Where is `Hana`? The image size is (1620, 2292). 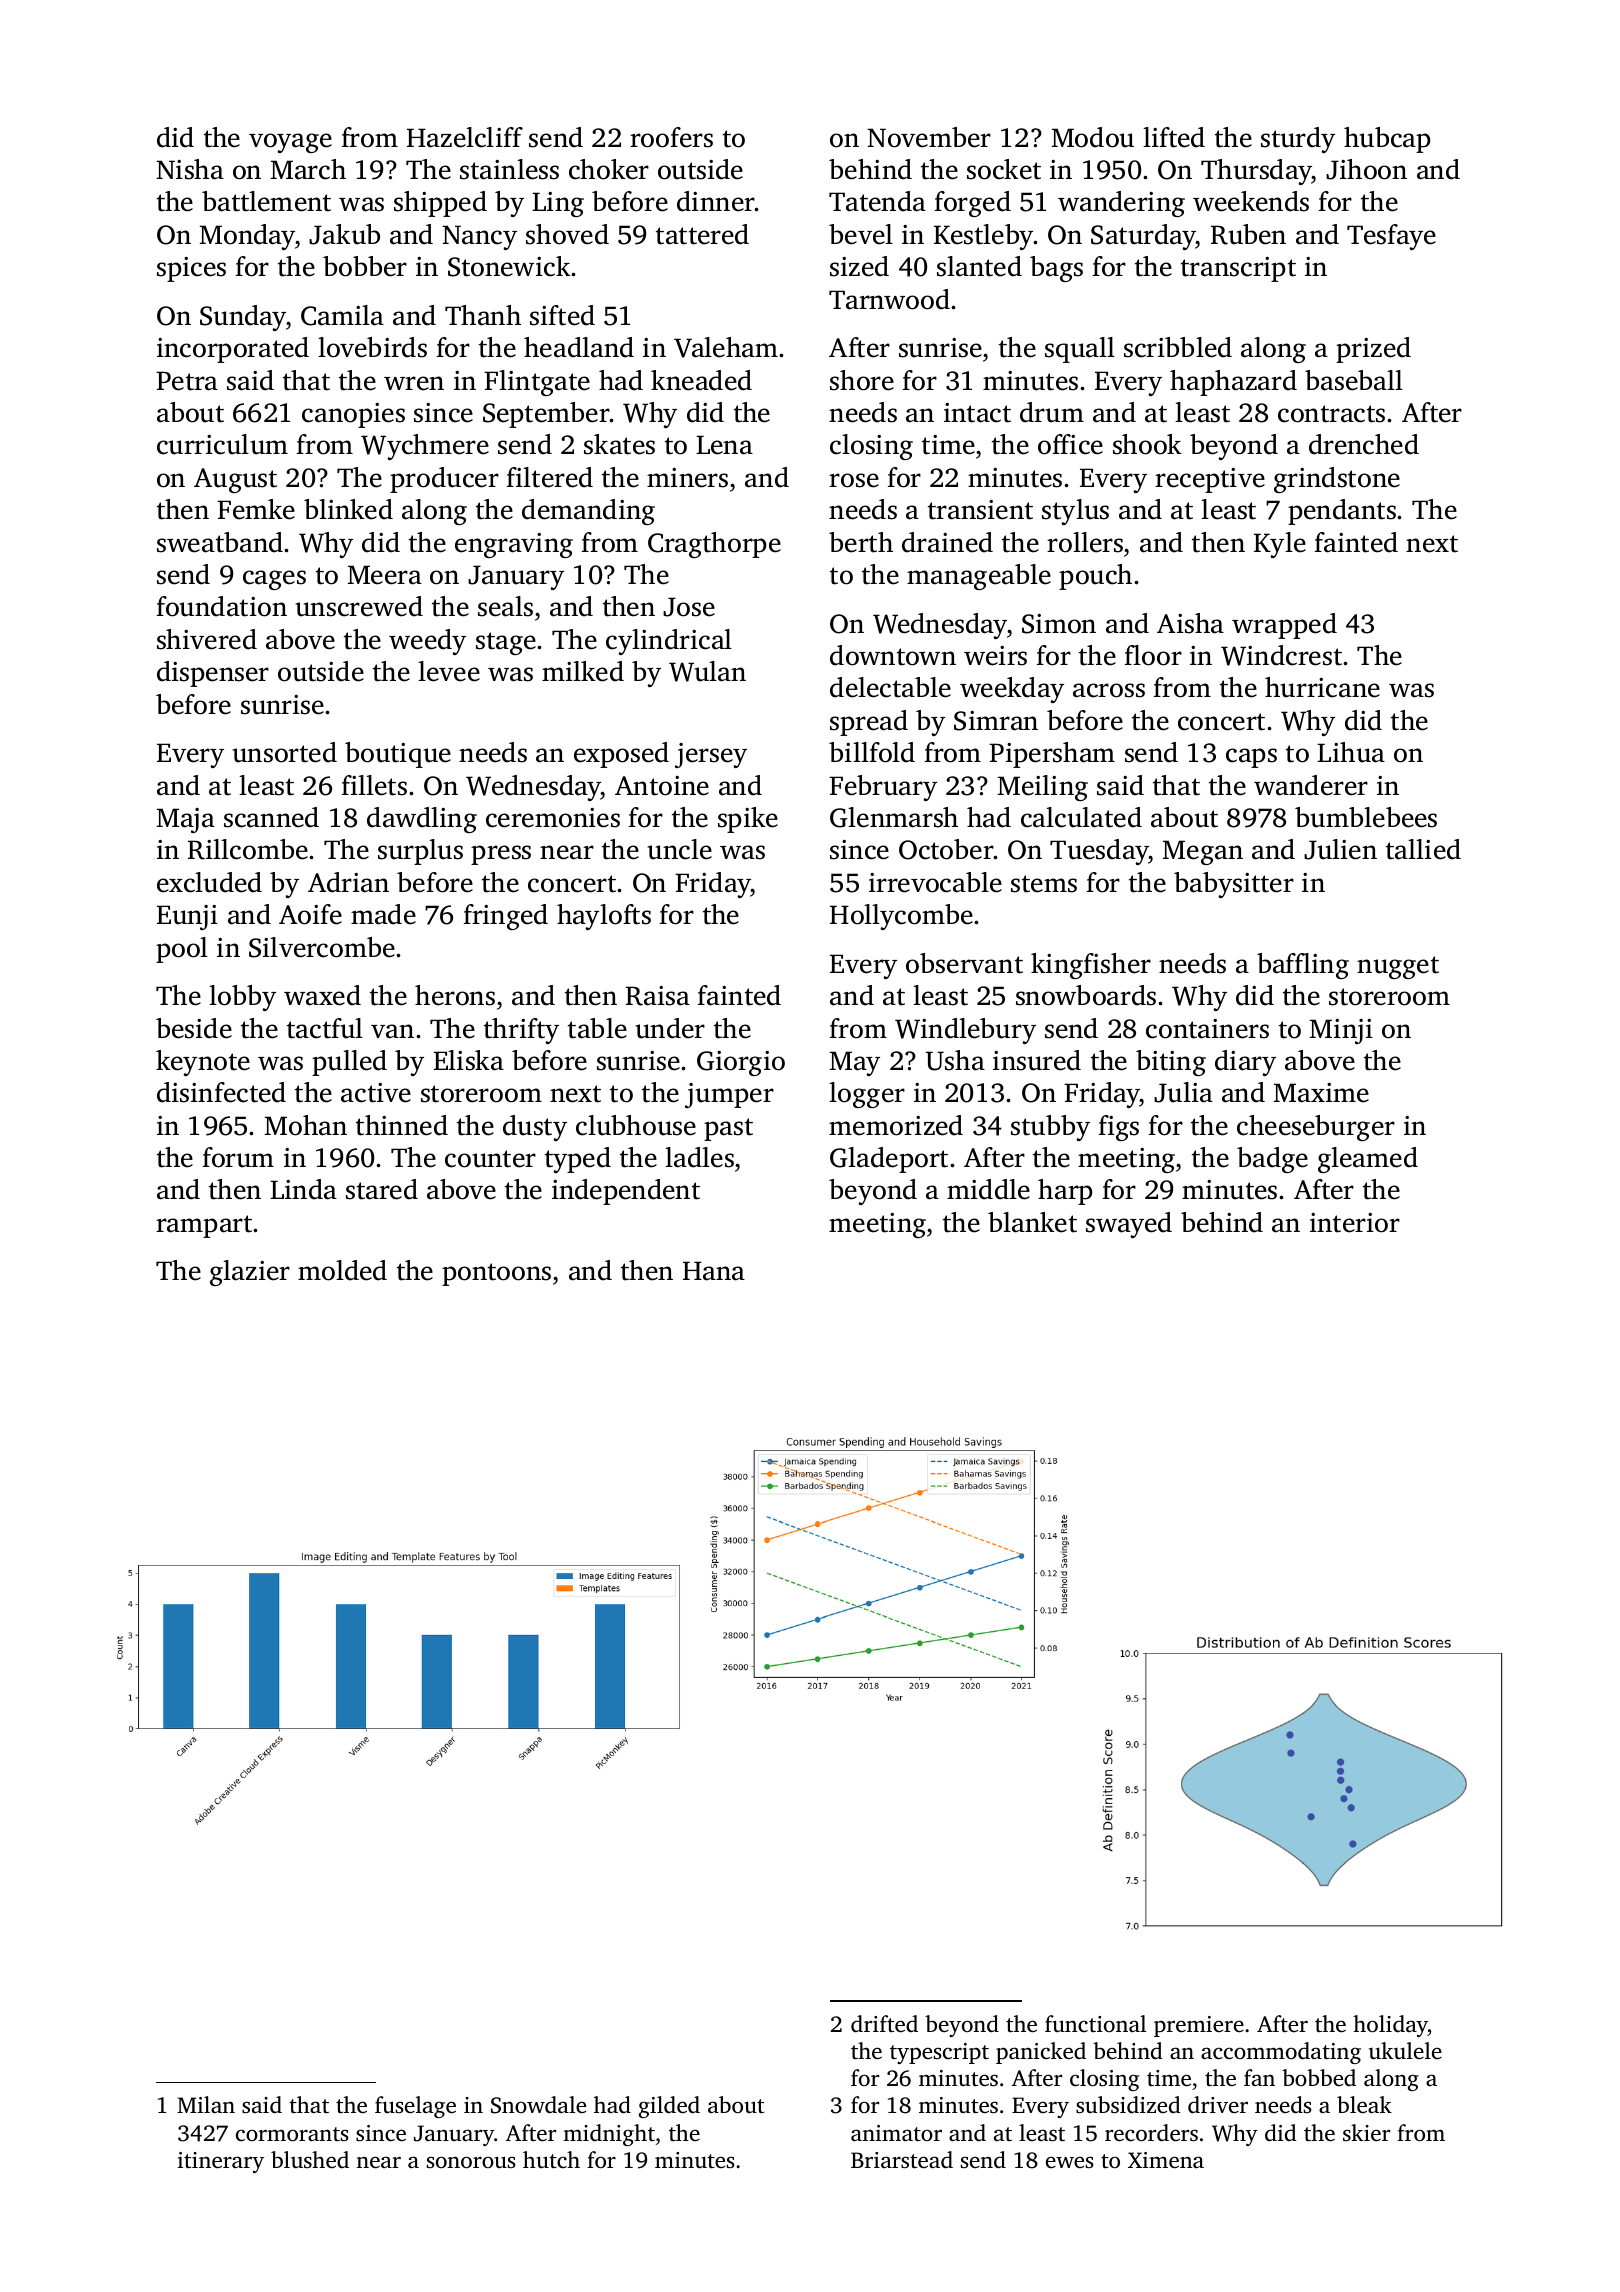 Hana is located at coordinates (714, 1271).
